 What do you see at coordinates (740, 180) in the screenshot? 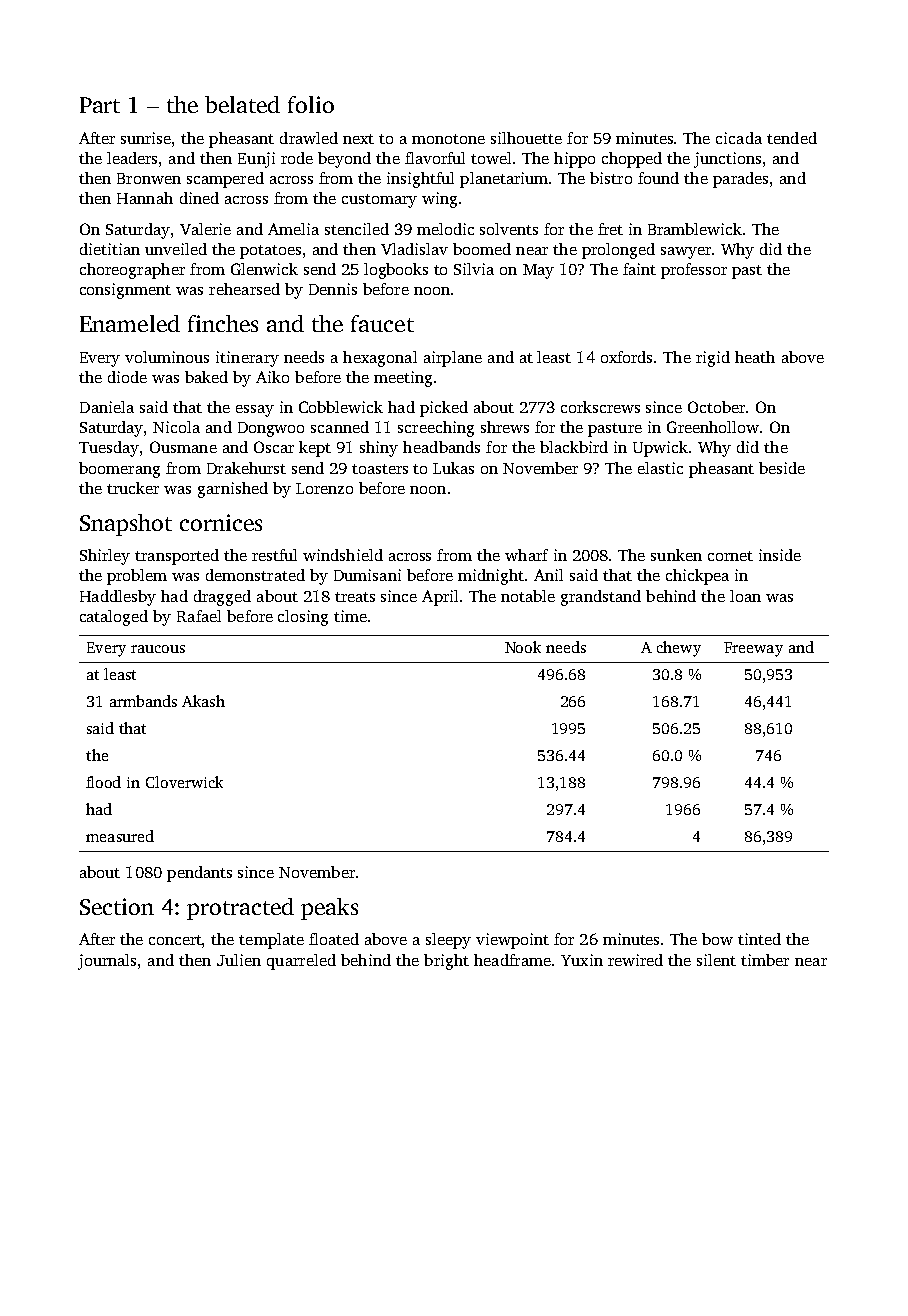
I see `parades` at bounding box center [740, 180].
